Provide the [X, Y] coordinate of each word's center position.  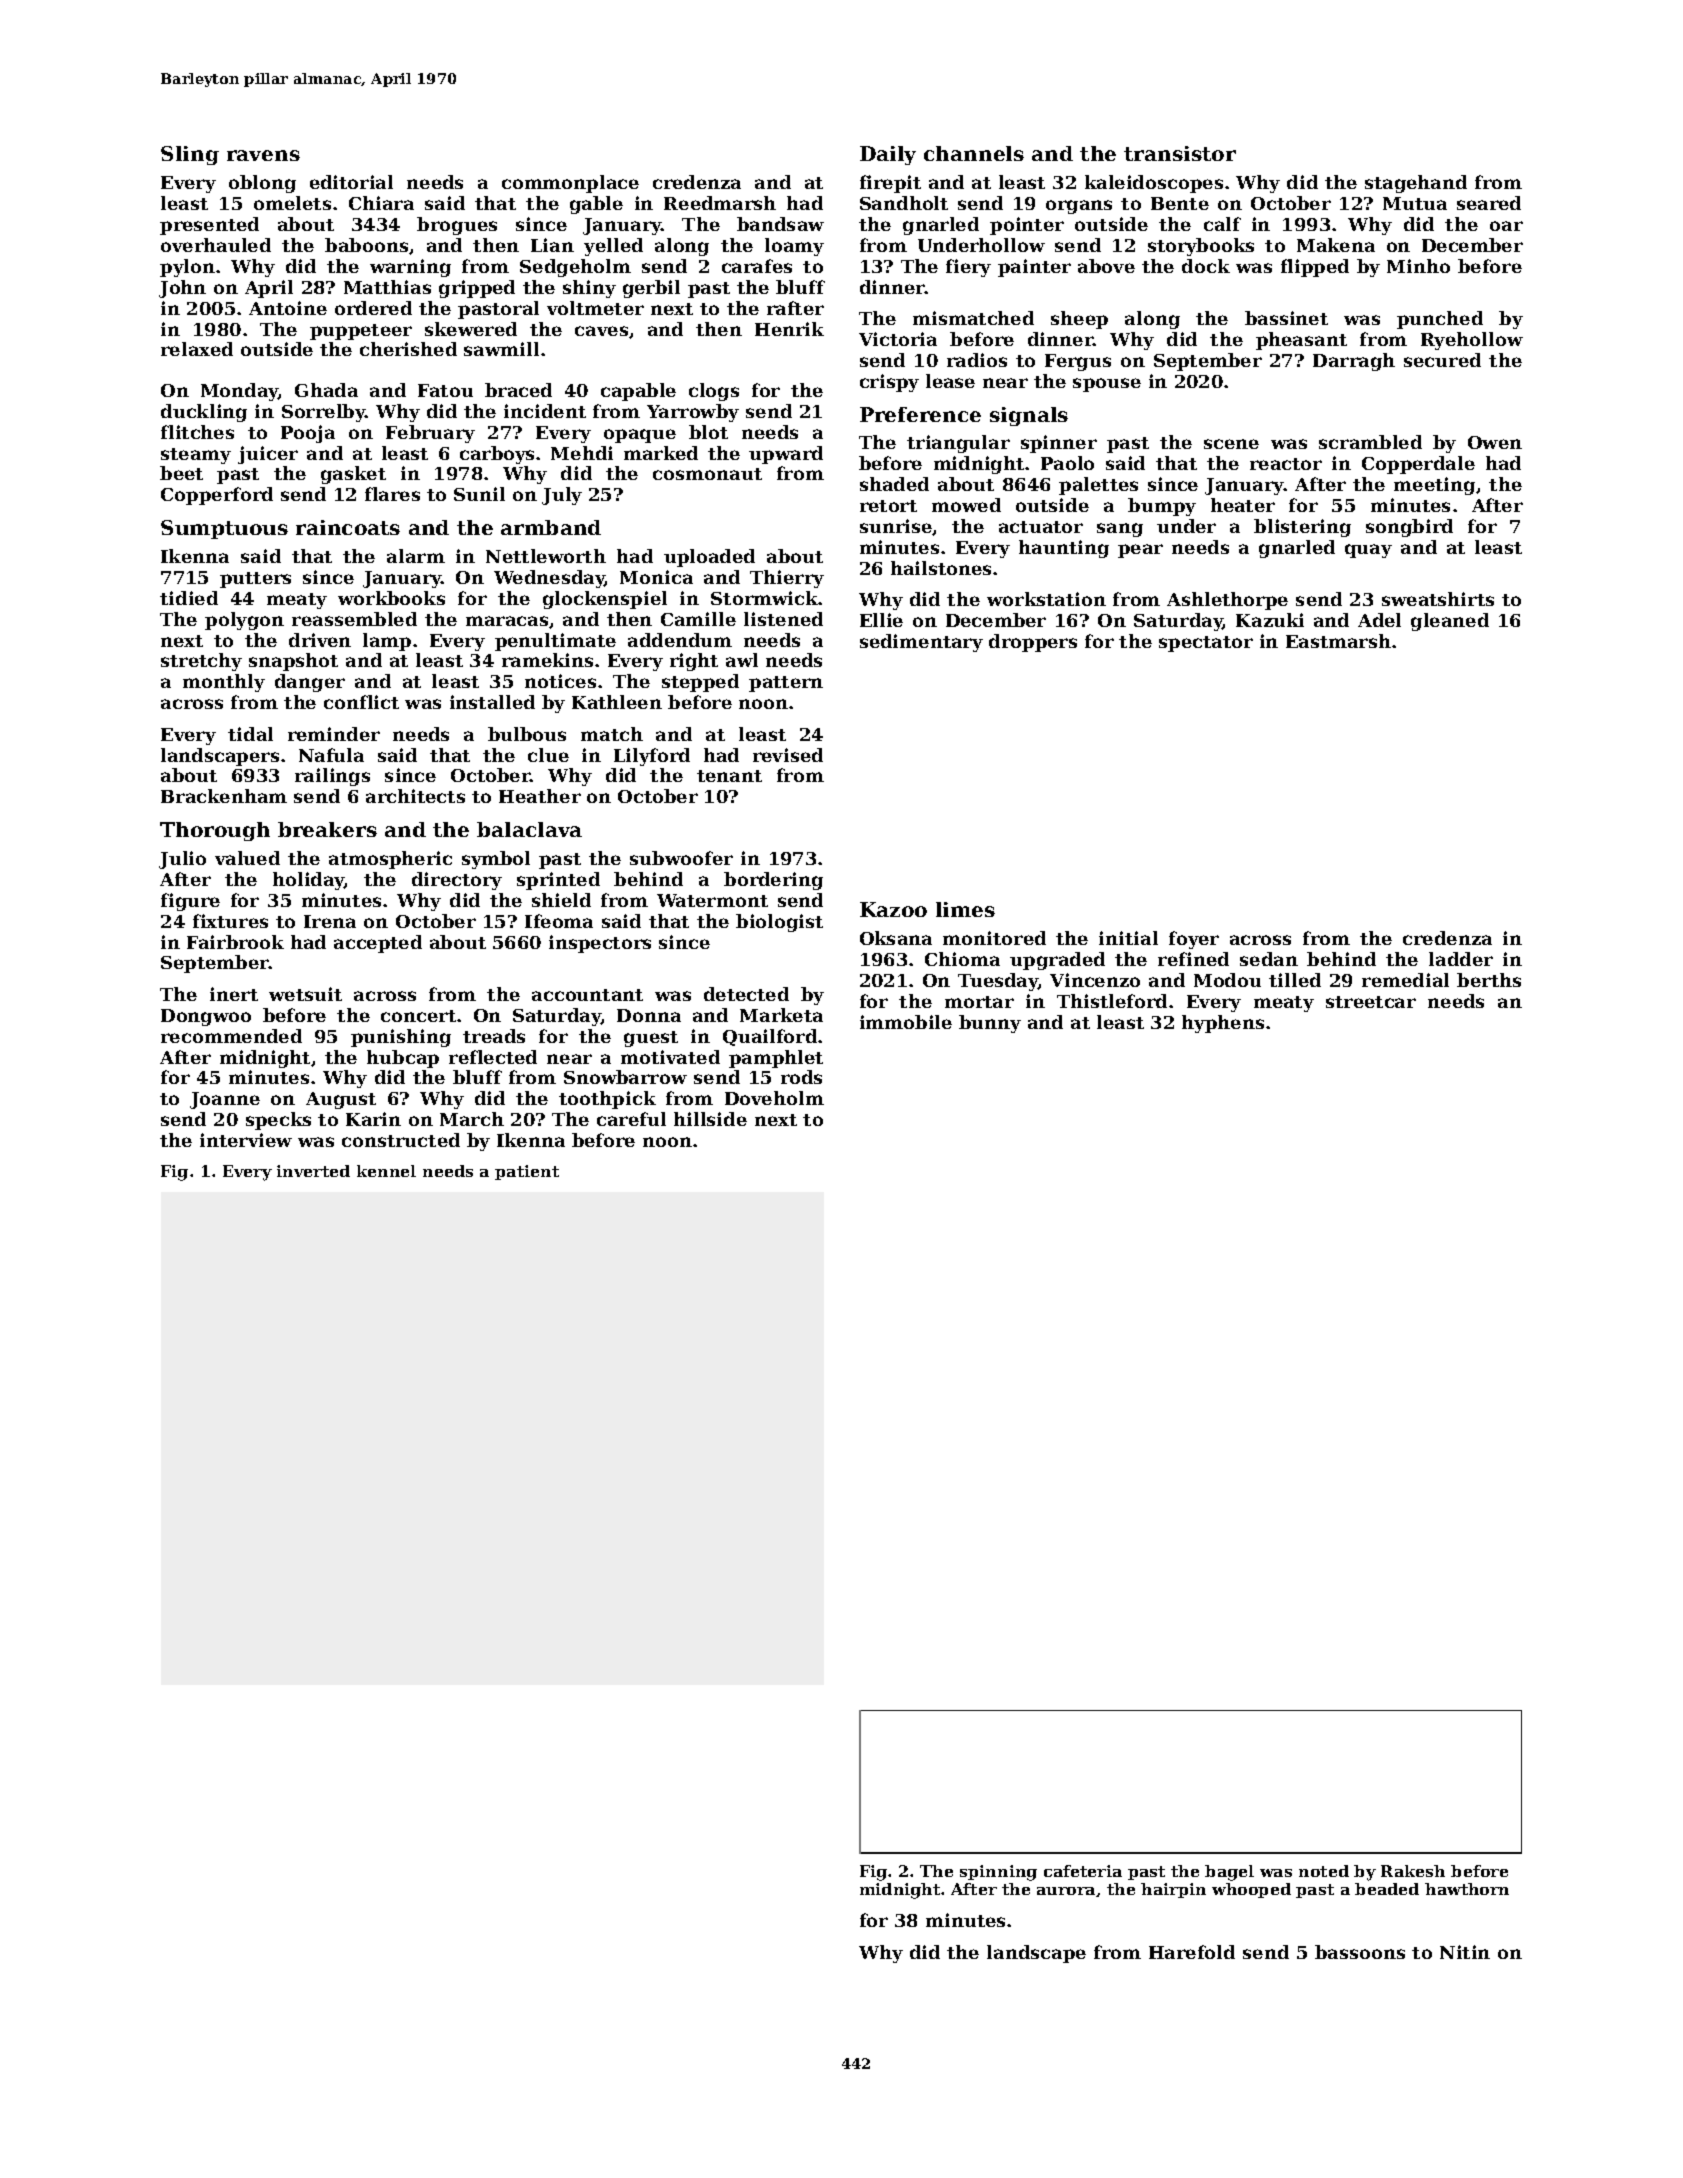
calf [1222, 224]
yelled [613, 247]
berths [1489, 980]
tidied [189, 598]
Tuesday [998, 982]
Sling [190, 155]
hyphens [1223, 1024]
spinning [998, 1873]
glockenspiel [605, 600]
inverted [313, 1171]
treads [494, 1036]
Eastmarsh [1338, 641]
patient [527, 1172]
